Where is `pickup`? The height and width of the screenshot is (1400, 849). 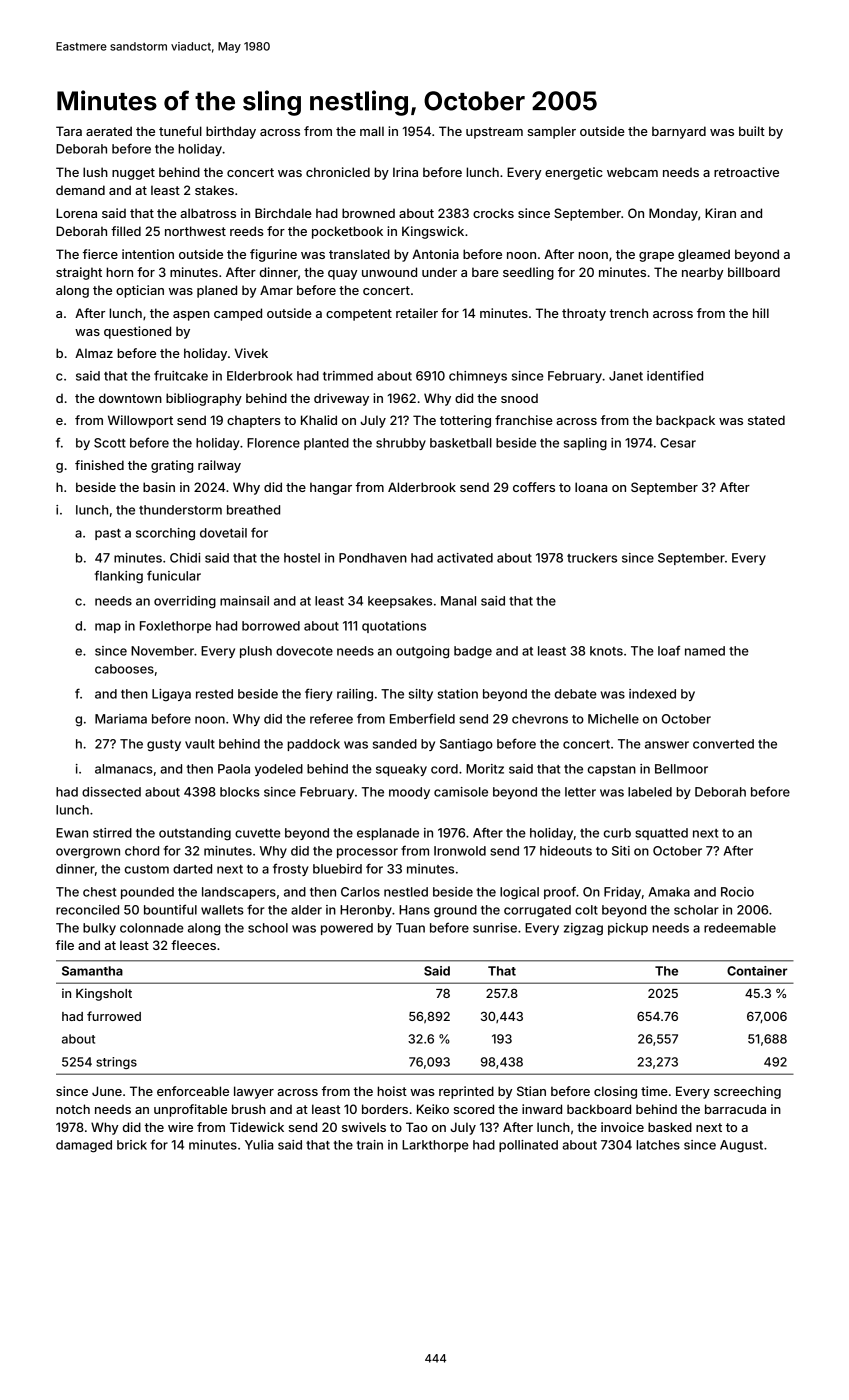
pickup is located at coordinates (628, 929).
